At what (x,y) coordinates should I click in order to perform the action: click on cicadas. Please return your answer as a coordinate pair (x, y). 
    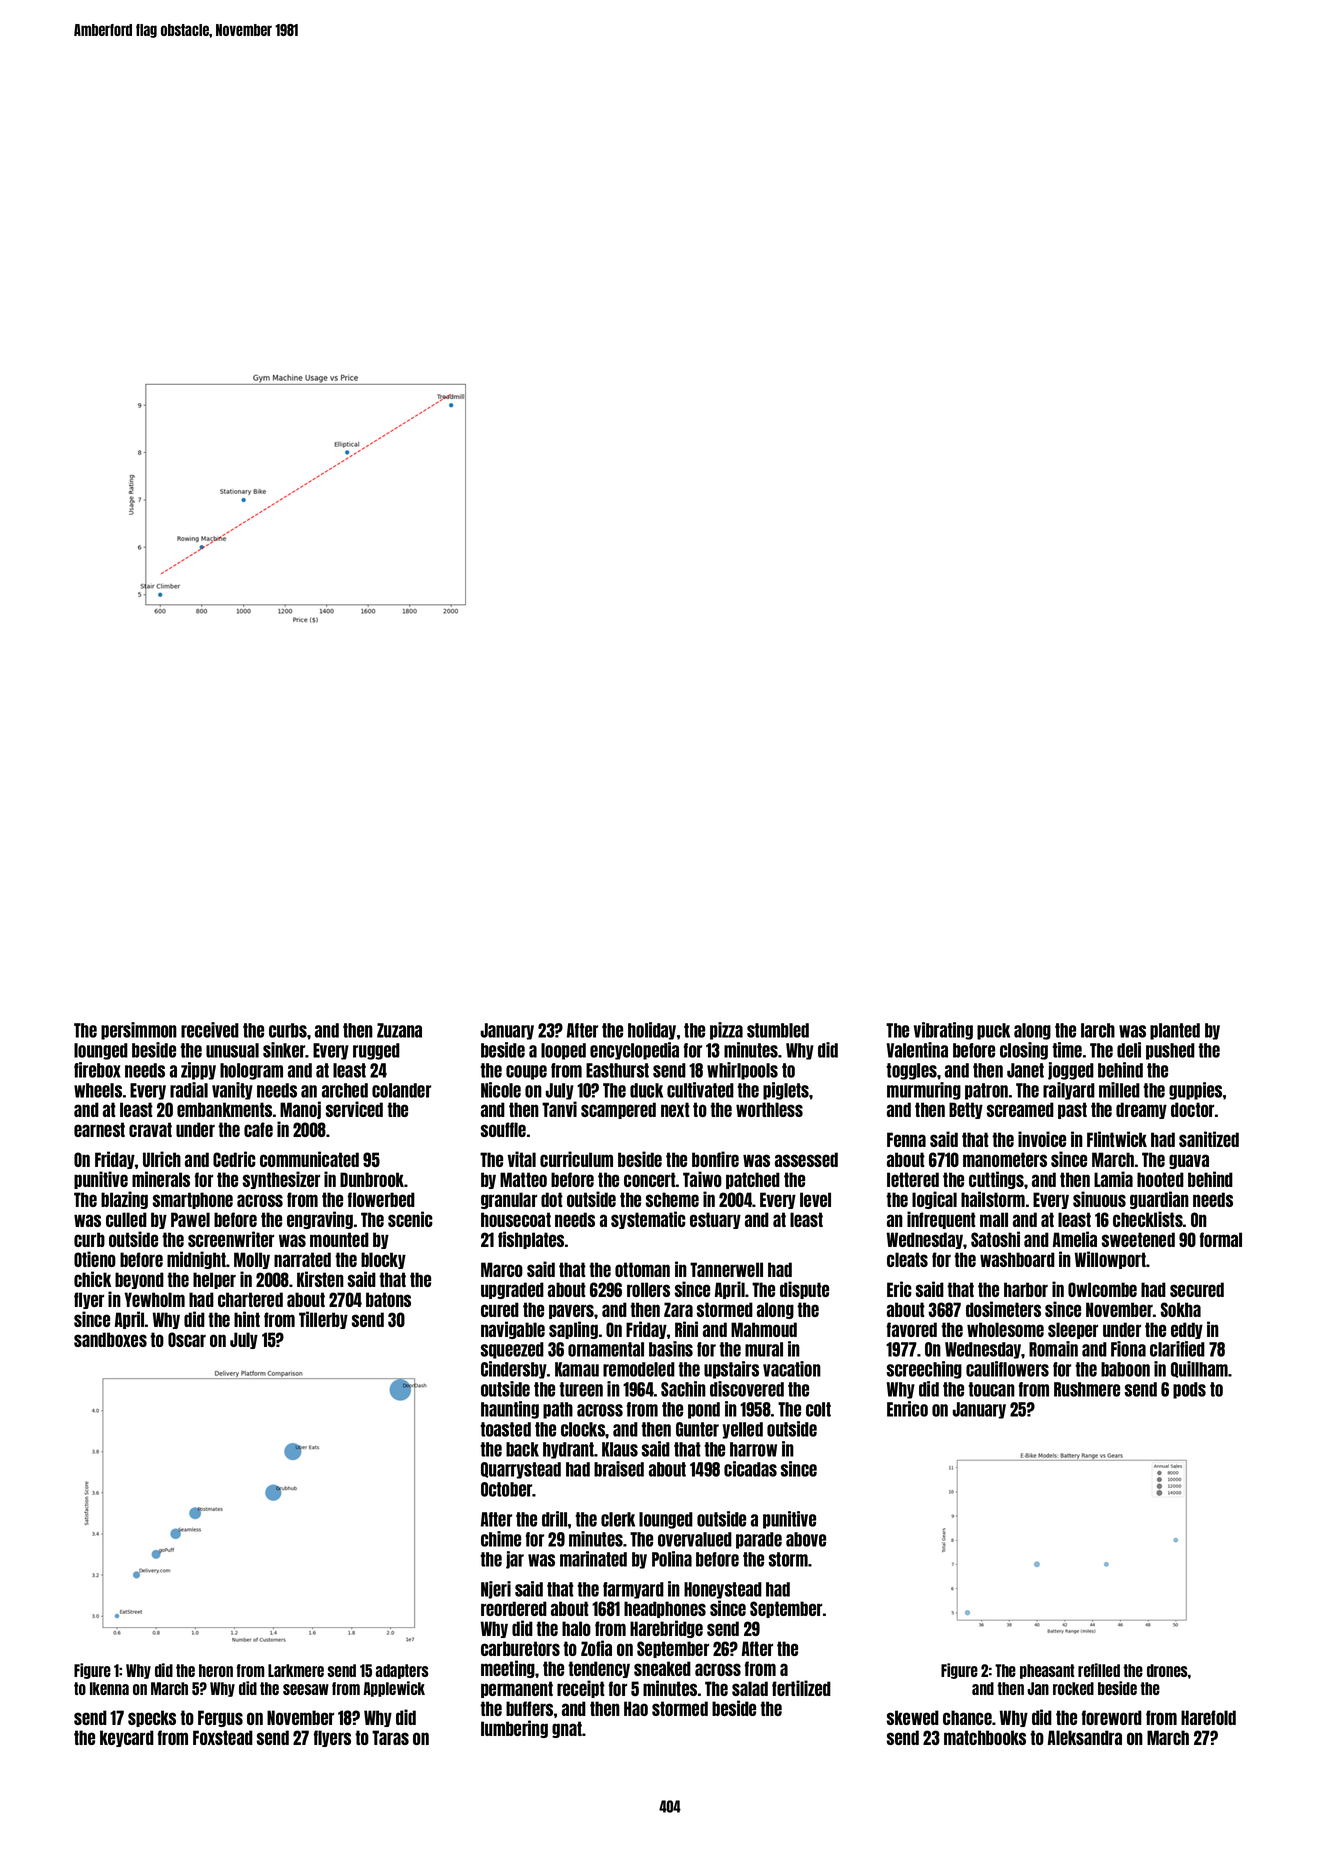
    Looking at the image, I should click on (750, 1469).
